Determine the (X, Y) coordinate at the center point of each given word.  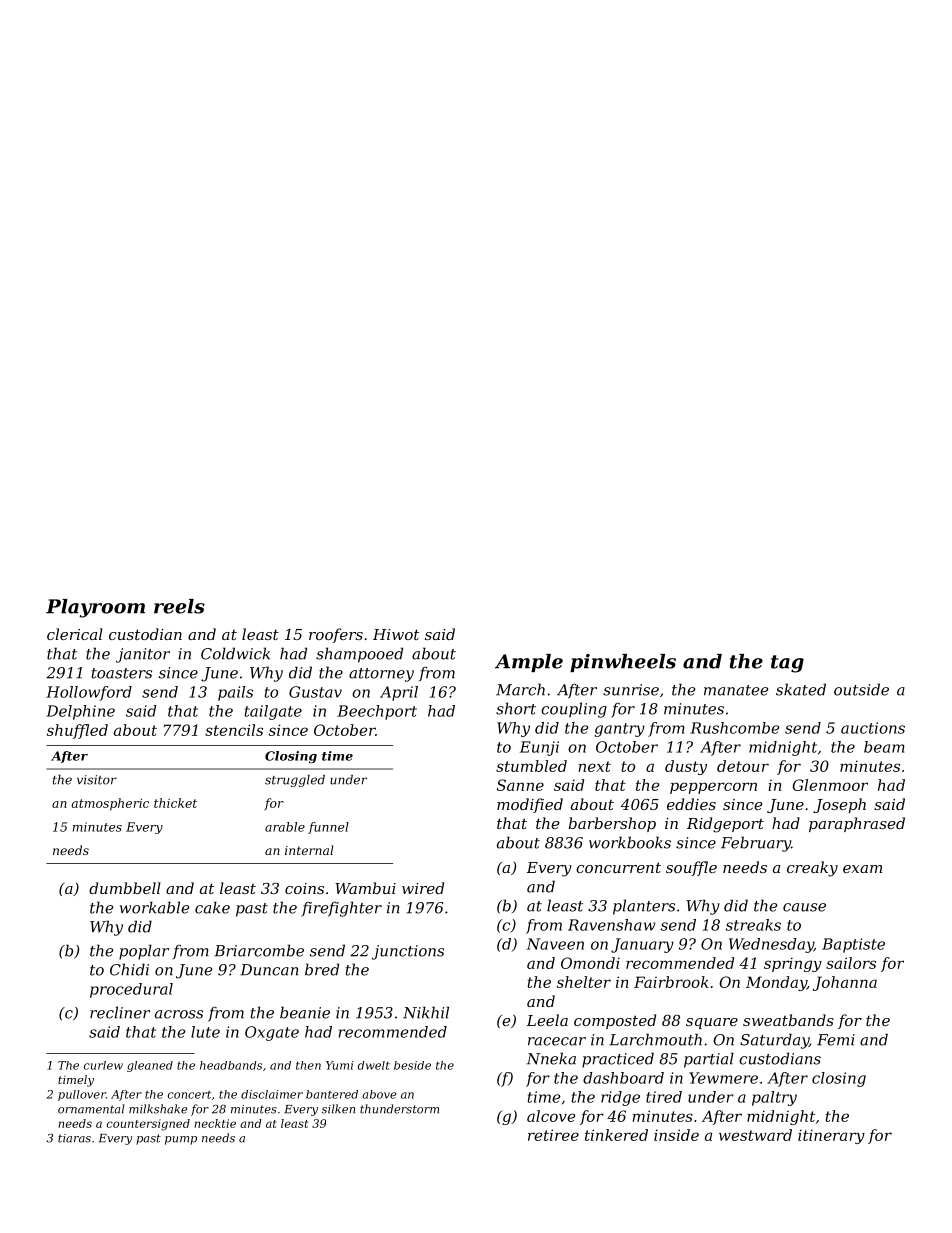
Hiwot (396, 634)
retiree (553, 1135)
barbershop (612, 824)
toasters (122, 673)
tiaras (74, 1138)
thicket (175, 803)
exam (862, 869)
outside (861, 689)
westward (755, 1135)
